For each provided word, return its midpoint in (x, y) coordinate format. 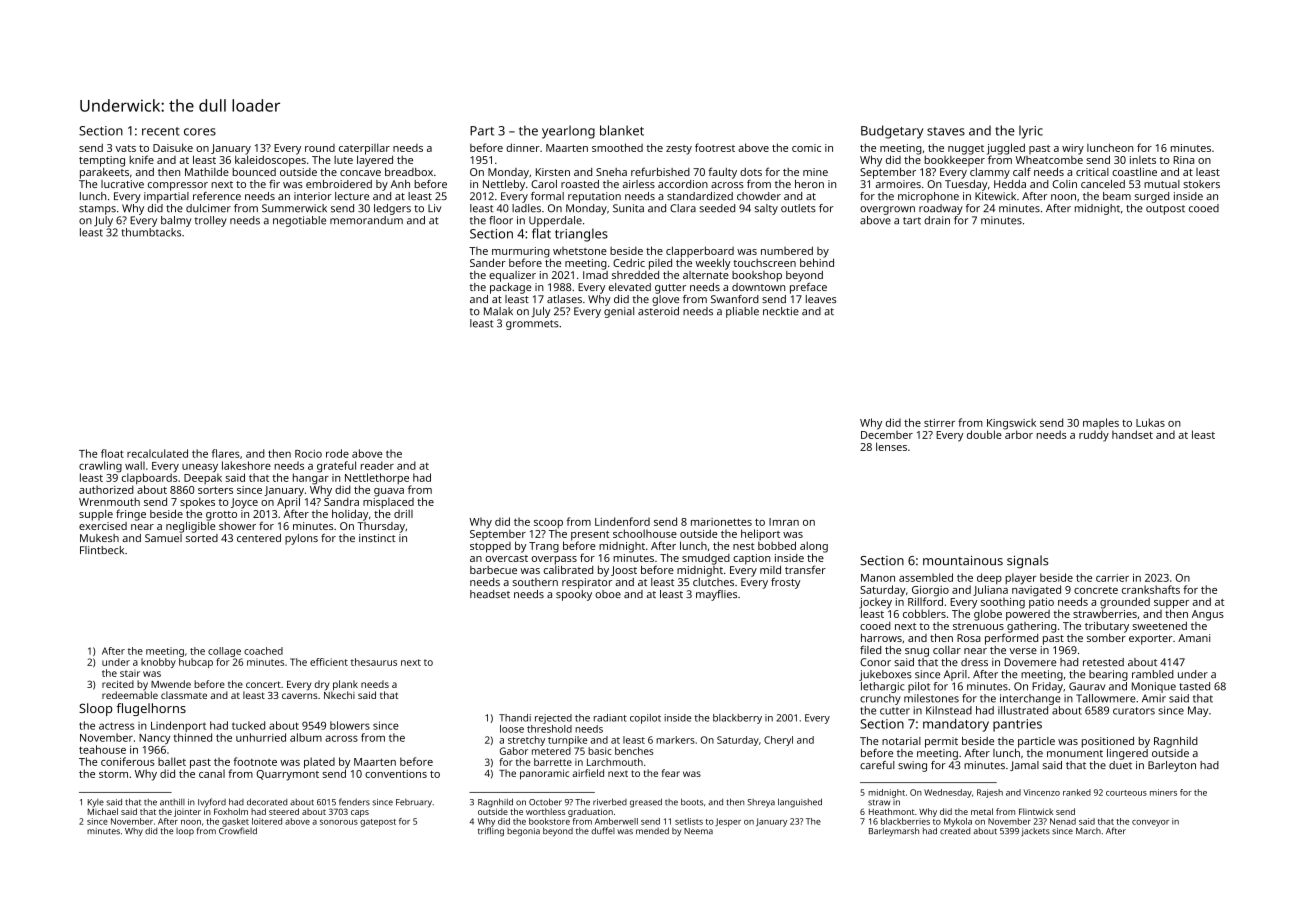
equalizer (512, 276)
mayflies (716, 595)
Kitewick (995, 196)
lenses (891, 446)
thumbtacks (151, 232)
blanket (622, 130)
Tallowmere (1106, 698)
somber (1106, 638)
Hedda (1010, 184)
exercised (103, 526)
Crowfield (238, 830)
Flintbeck (102, 550)
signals (1028, 562)
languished (800, 803)
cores (200, 132)
